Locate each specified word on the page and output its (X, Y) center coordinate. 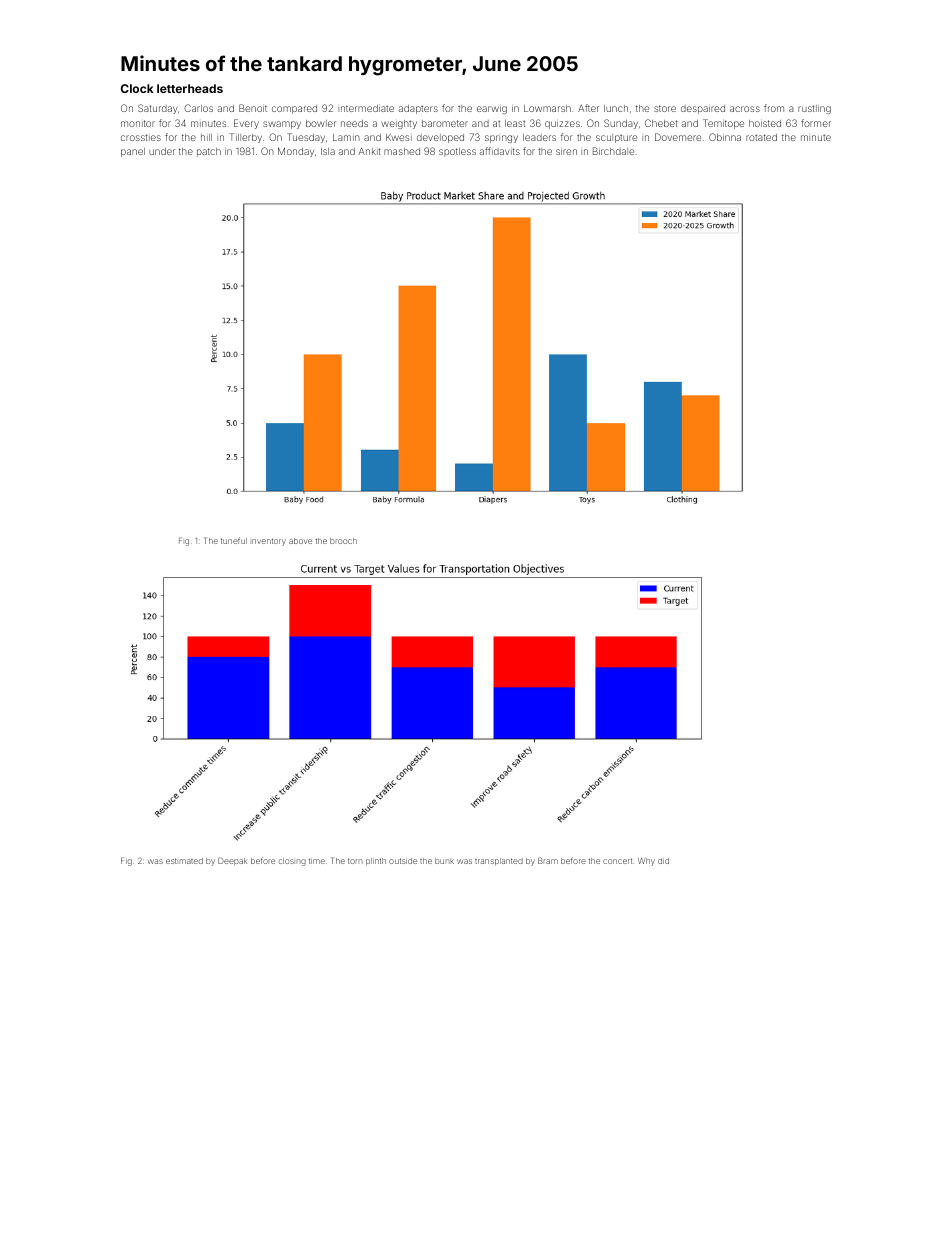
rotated (761, 137)
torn (355, 861)
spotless (457, 152)
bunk (444, 861)
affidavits (500, 151)
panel (133, 152)
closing (292, 862)
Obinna (725, 137)
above (300, 541)
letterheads (190, 88)
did (663, 861)
